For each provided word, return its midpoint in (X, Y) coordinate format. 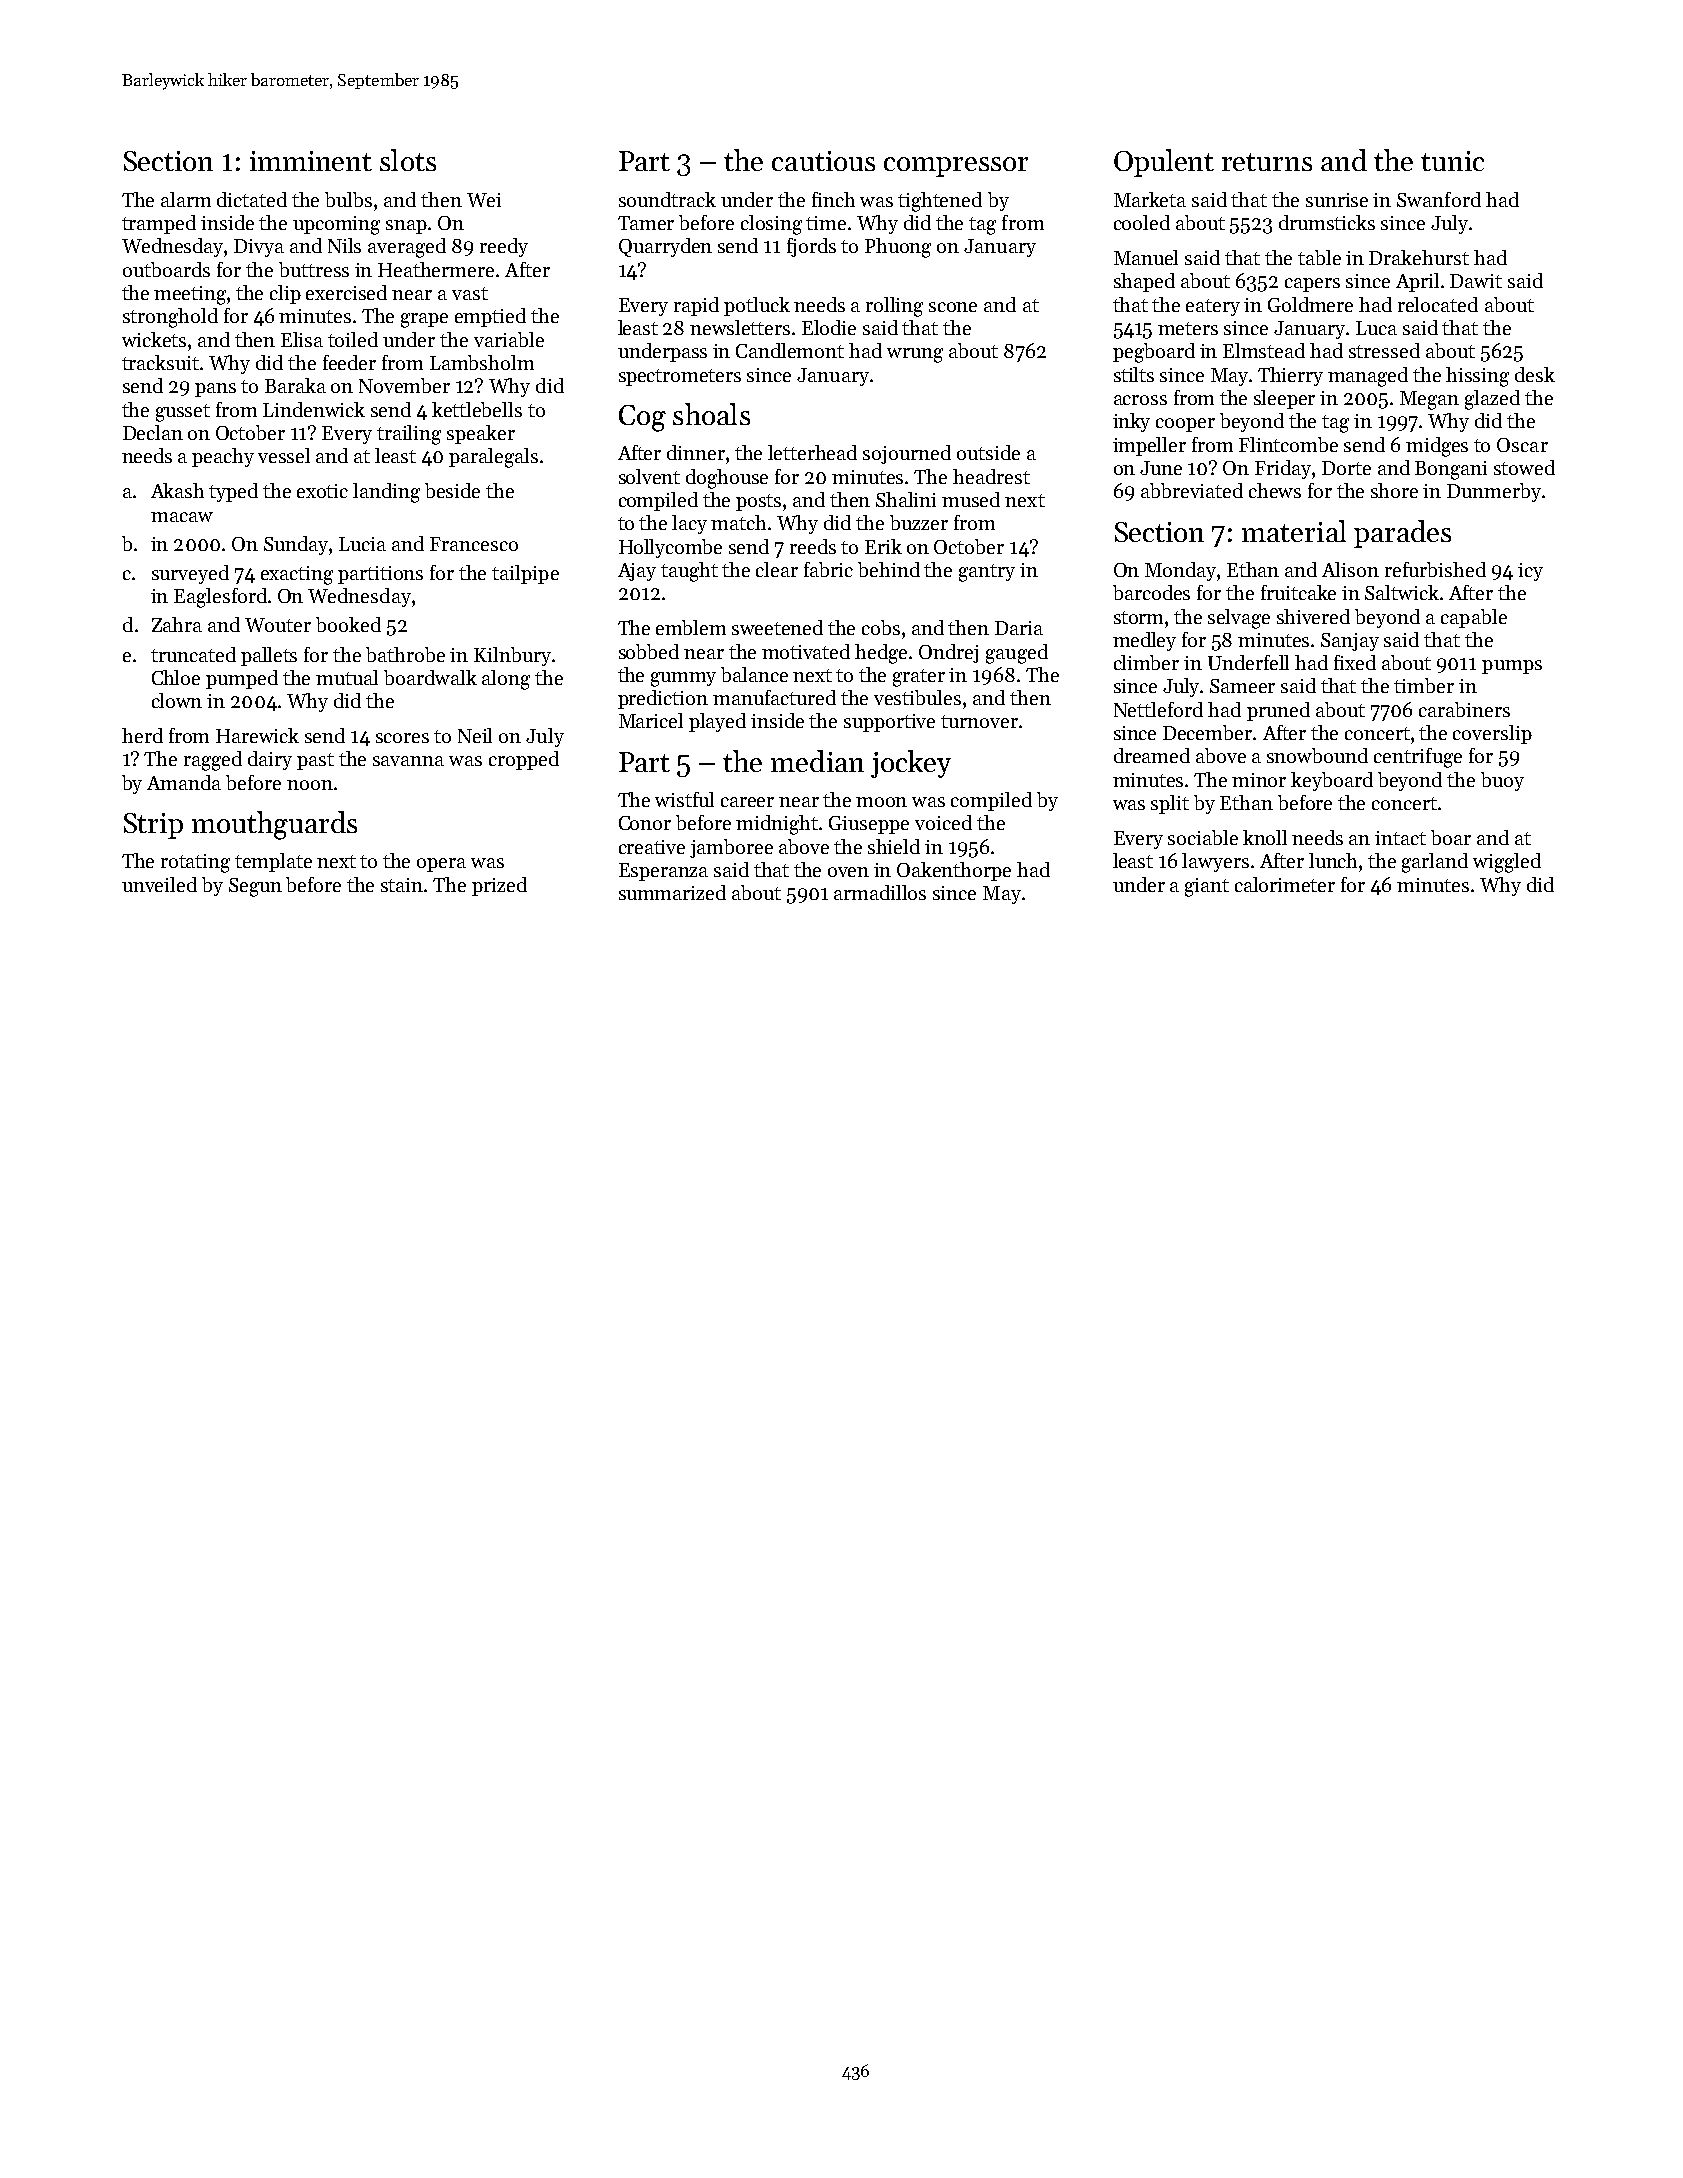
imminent (311, 161)
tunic (1452, 161)
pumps (1512, 667)
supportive (889, 723)
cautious (823, 161)
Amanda (184, 782)
